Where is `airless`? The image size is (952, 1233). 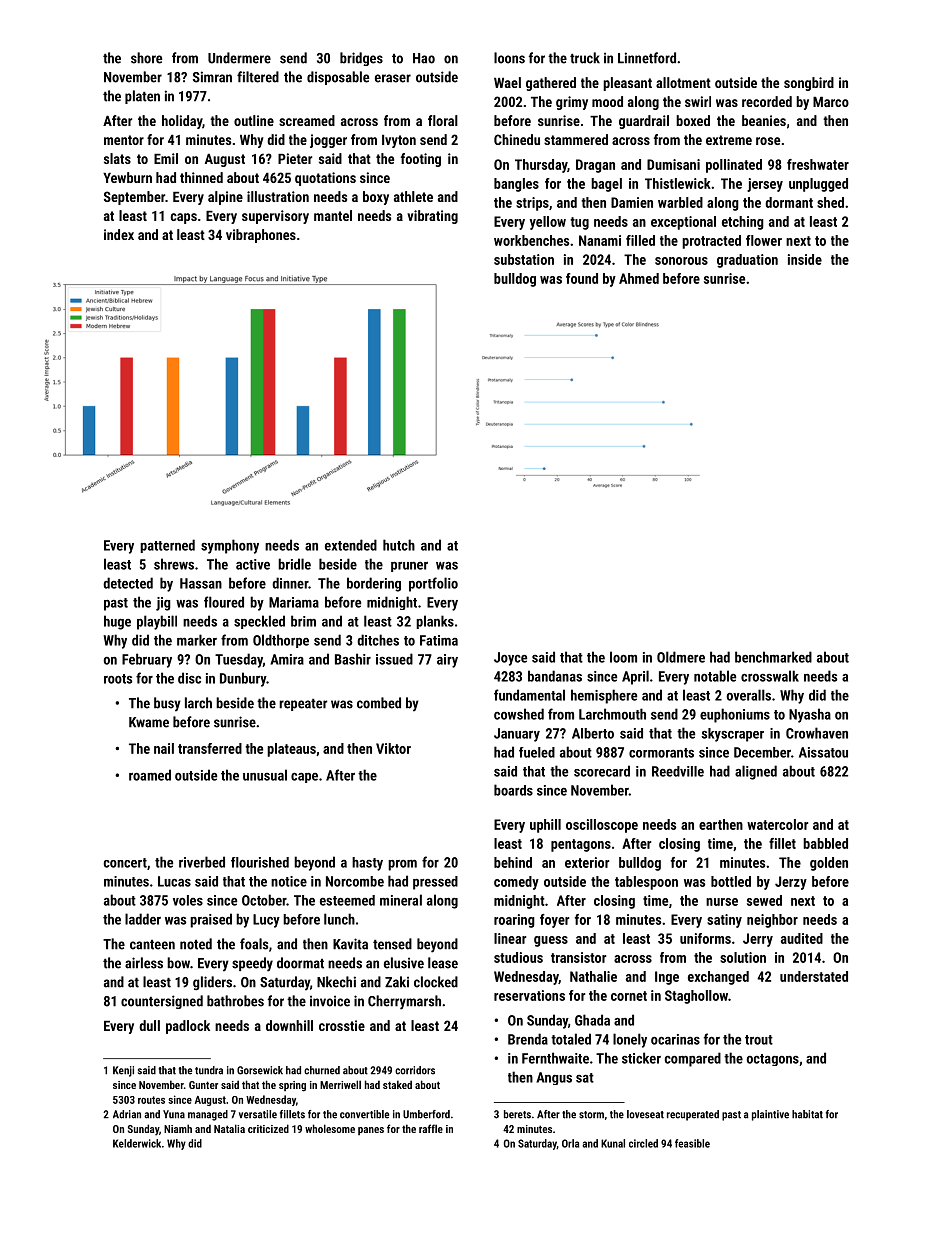 airless is located at coordinates (144, 963).
